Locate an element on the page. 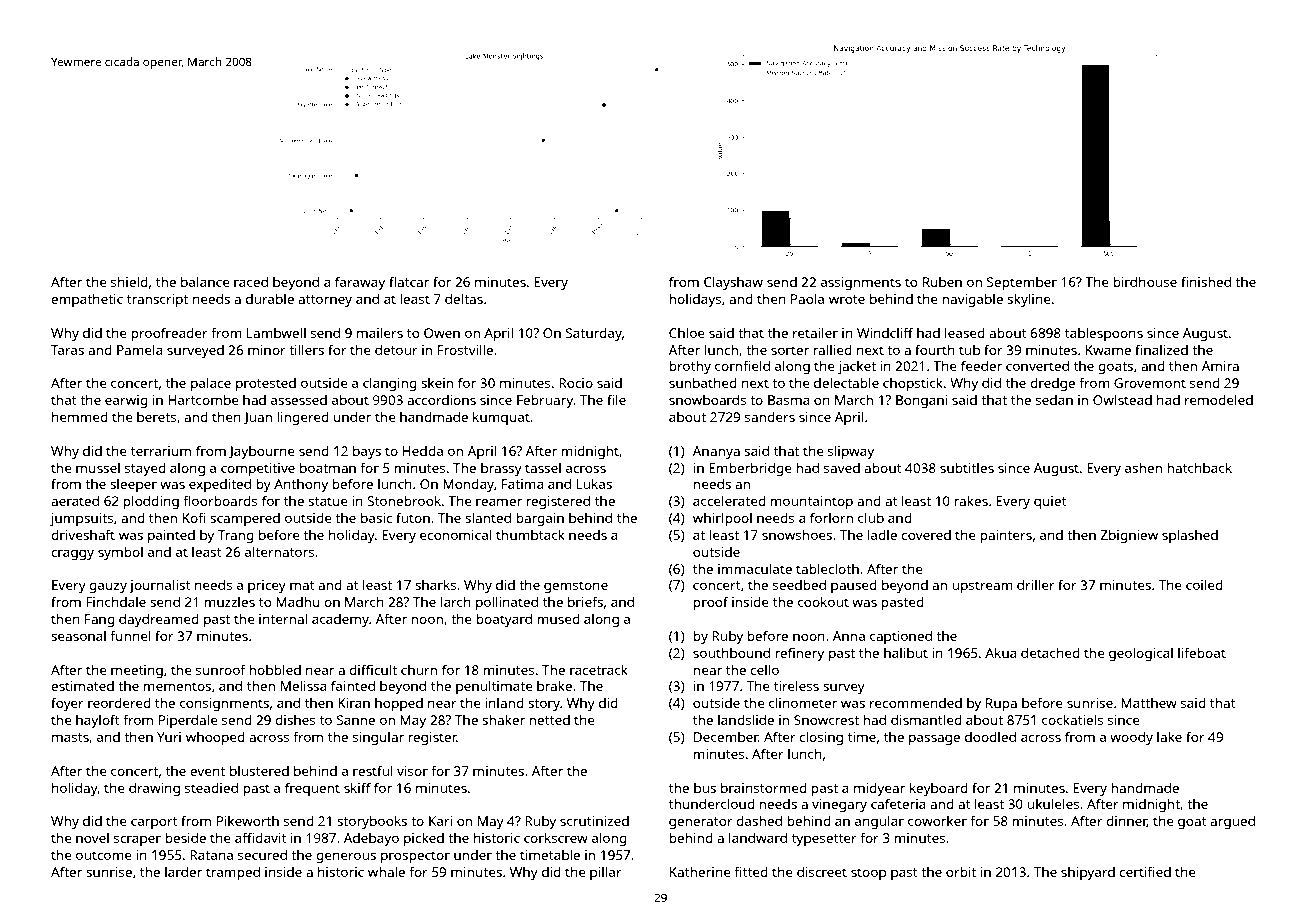 This image has width=1308, height=924. quiet is located at coordinates (1050, 502).
